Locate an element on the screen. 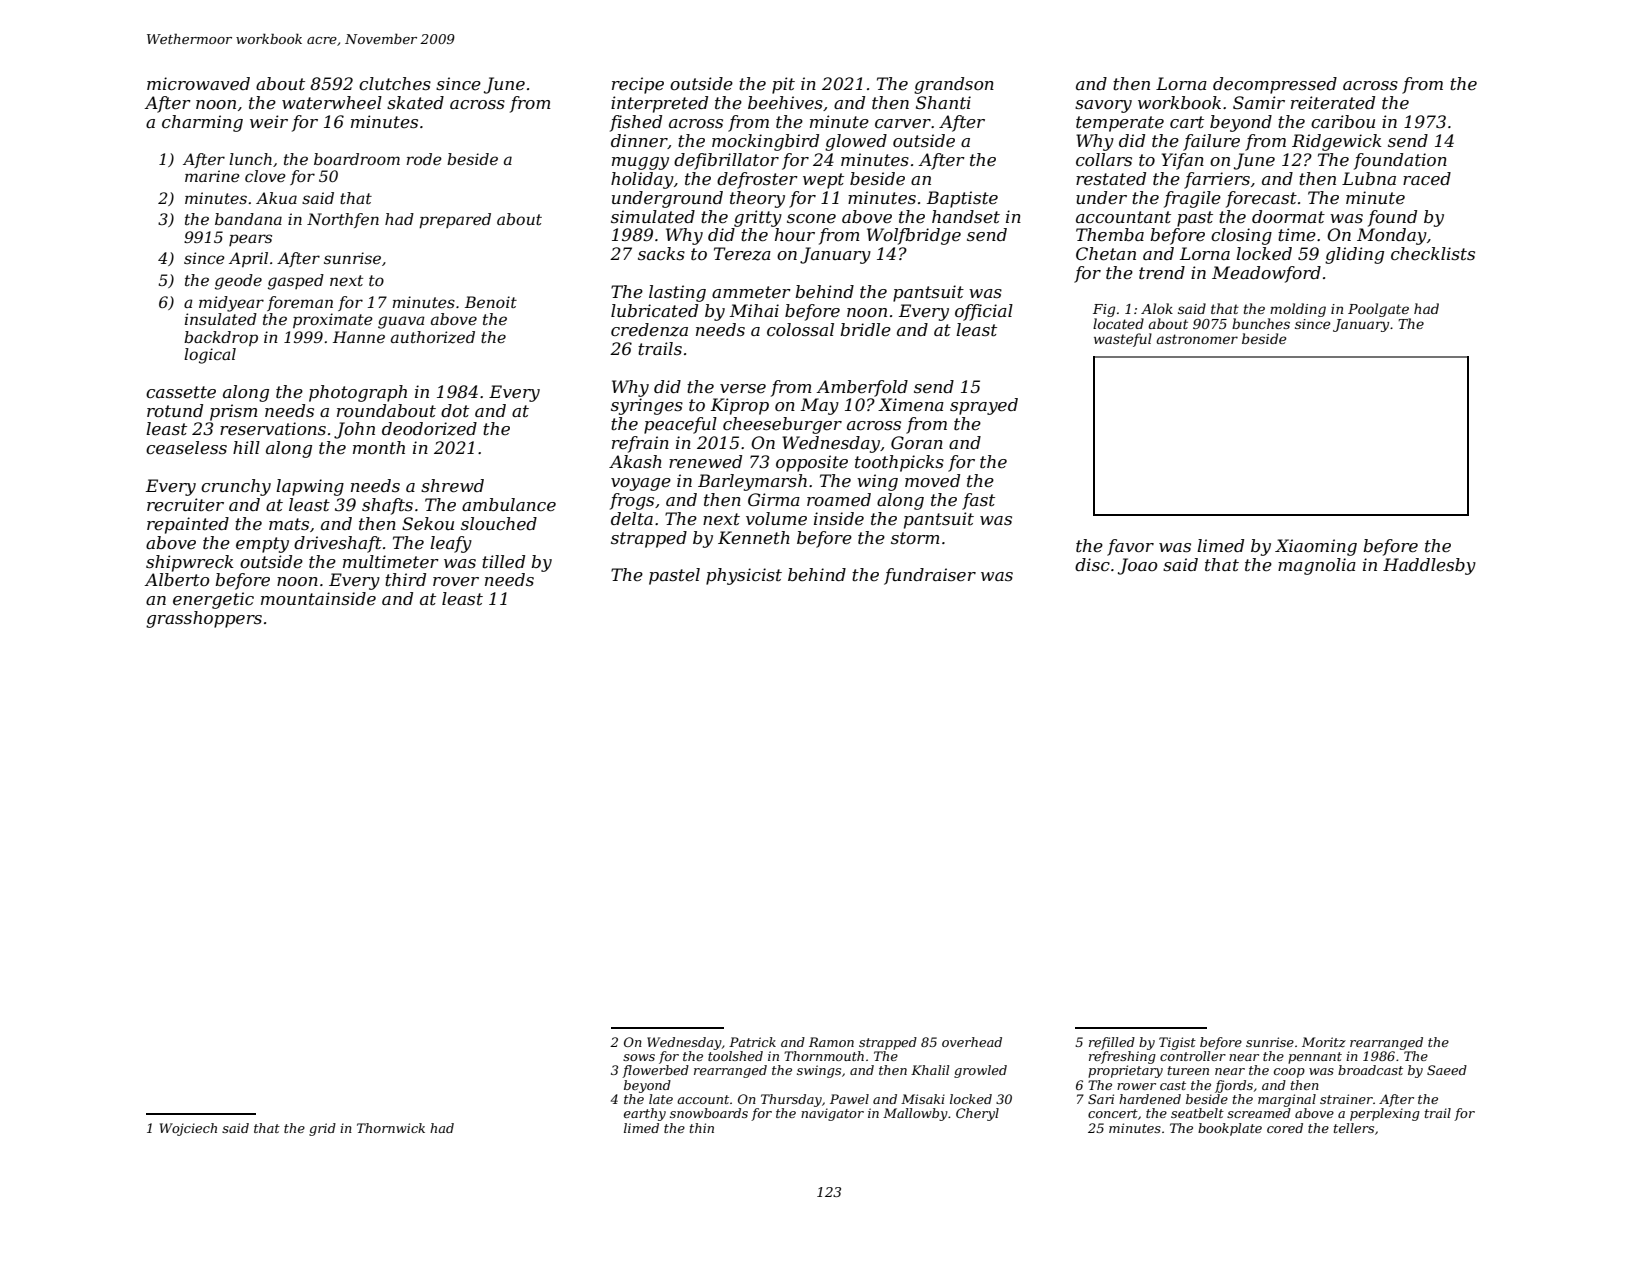 The height and width of the screenshot is (1262, 1633). disc is located at coordinates (1092, 564).
